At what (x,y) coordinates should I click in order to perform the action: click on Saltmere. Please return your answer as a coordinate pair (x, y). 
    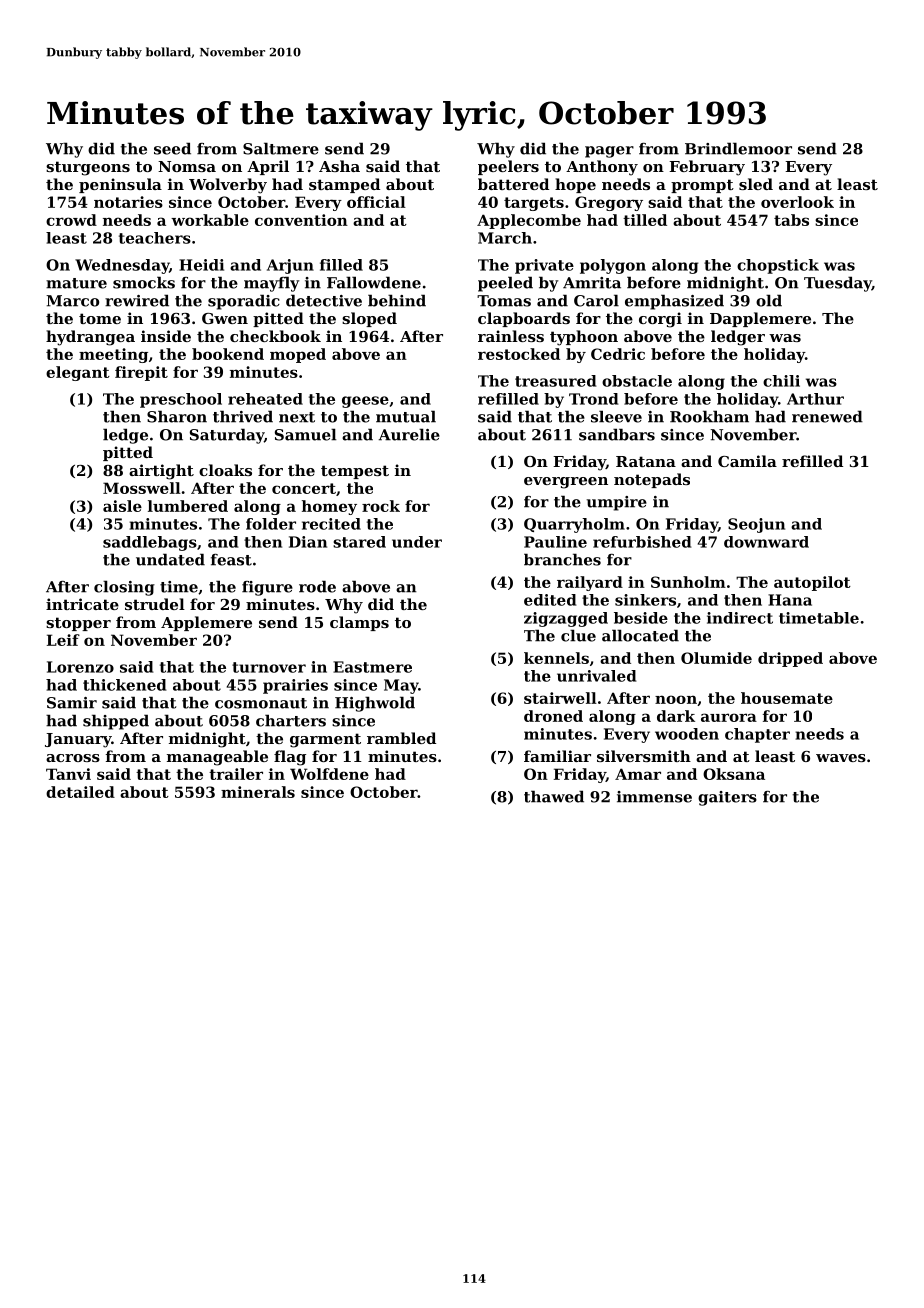
    Looking at the image, I should click on (281, 148).
